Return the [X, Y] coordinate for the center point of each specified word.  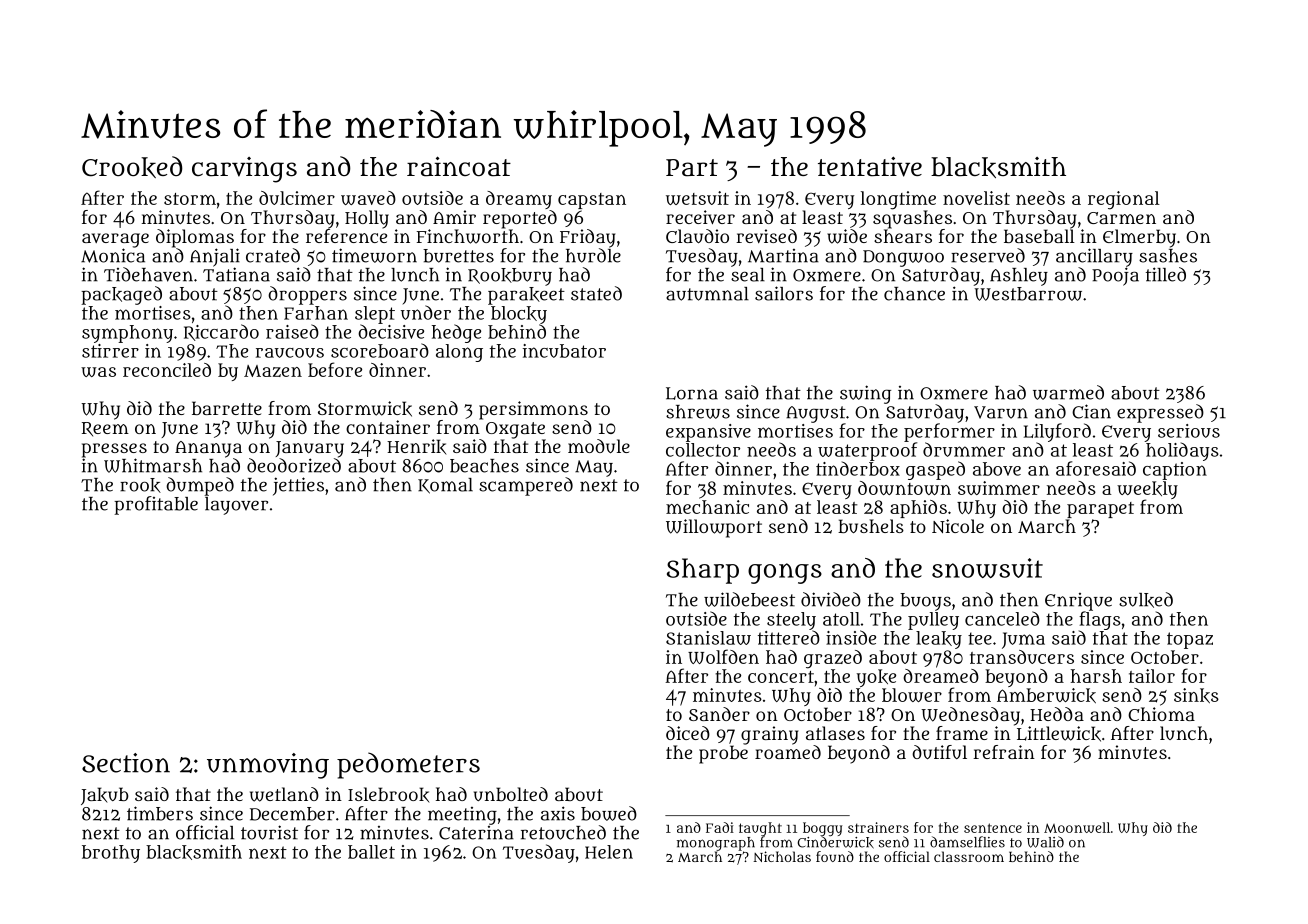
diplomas [195, 238]
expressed [1160, 413]
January [310, 449]
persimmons [533, 410]
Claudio [697, 236]
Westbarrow [1028, 294]
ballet [371, 852]
